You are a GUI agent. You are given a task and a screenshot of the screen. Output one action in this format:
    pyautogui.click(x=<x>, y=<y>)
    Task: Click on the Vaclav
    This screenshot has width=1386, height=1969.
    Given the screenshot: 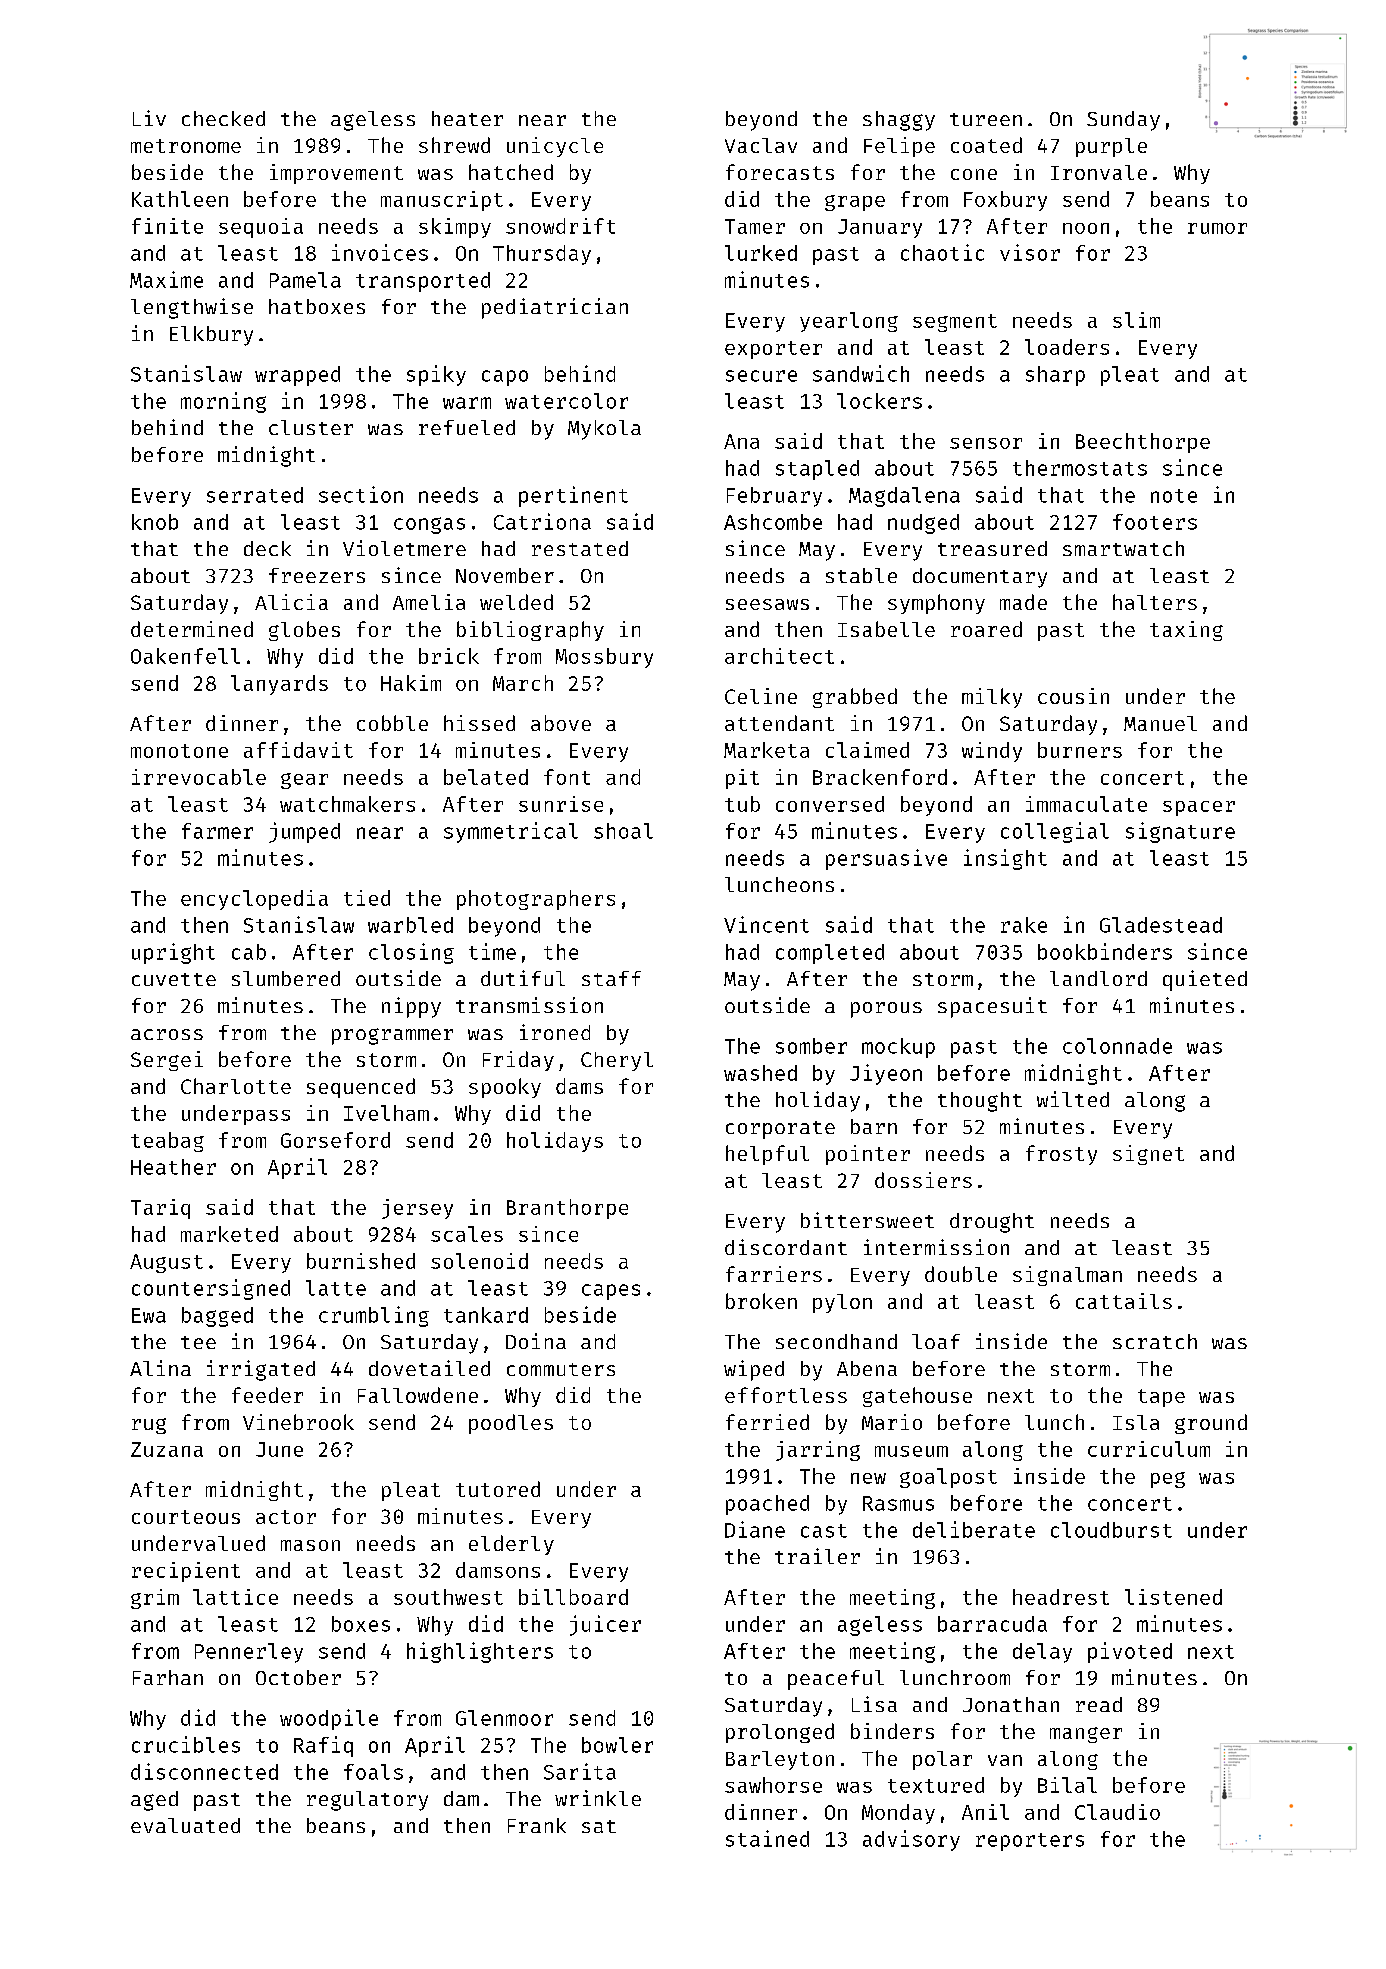 What is the action you would take?
    pyautogui.click(x=761, y=145)
